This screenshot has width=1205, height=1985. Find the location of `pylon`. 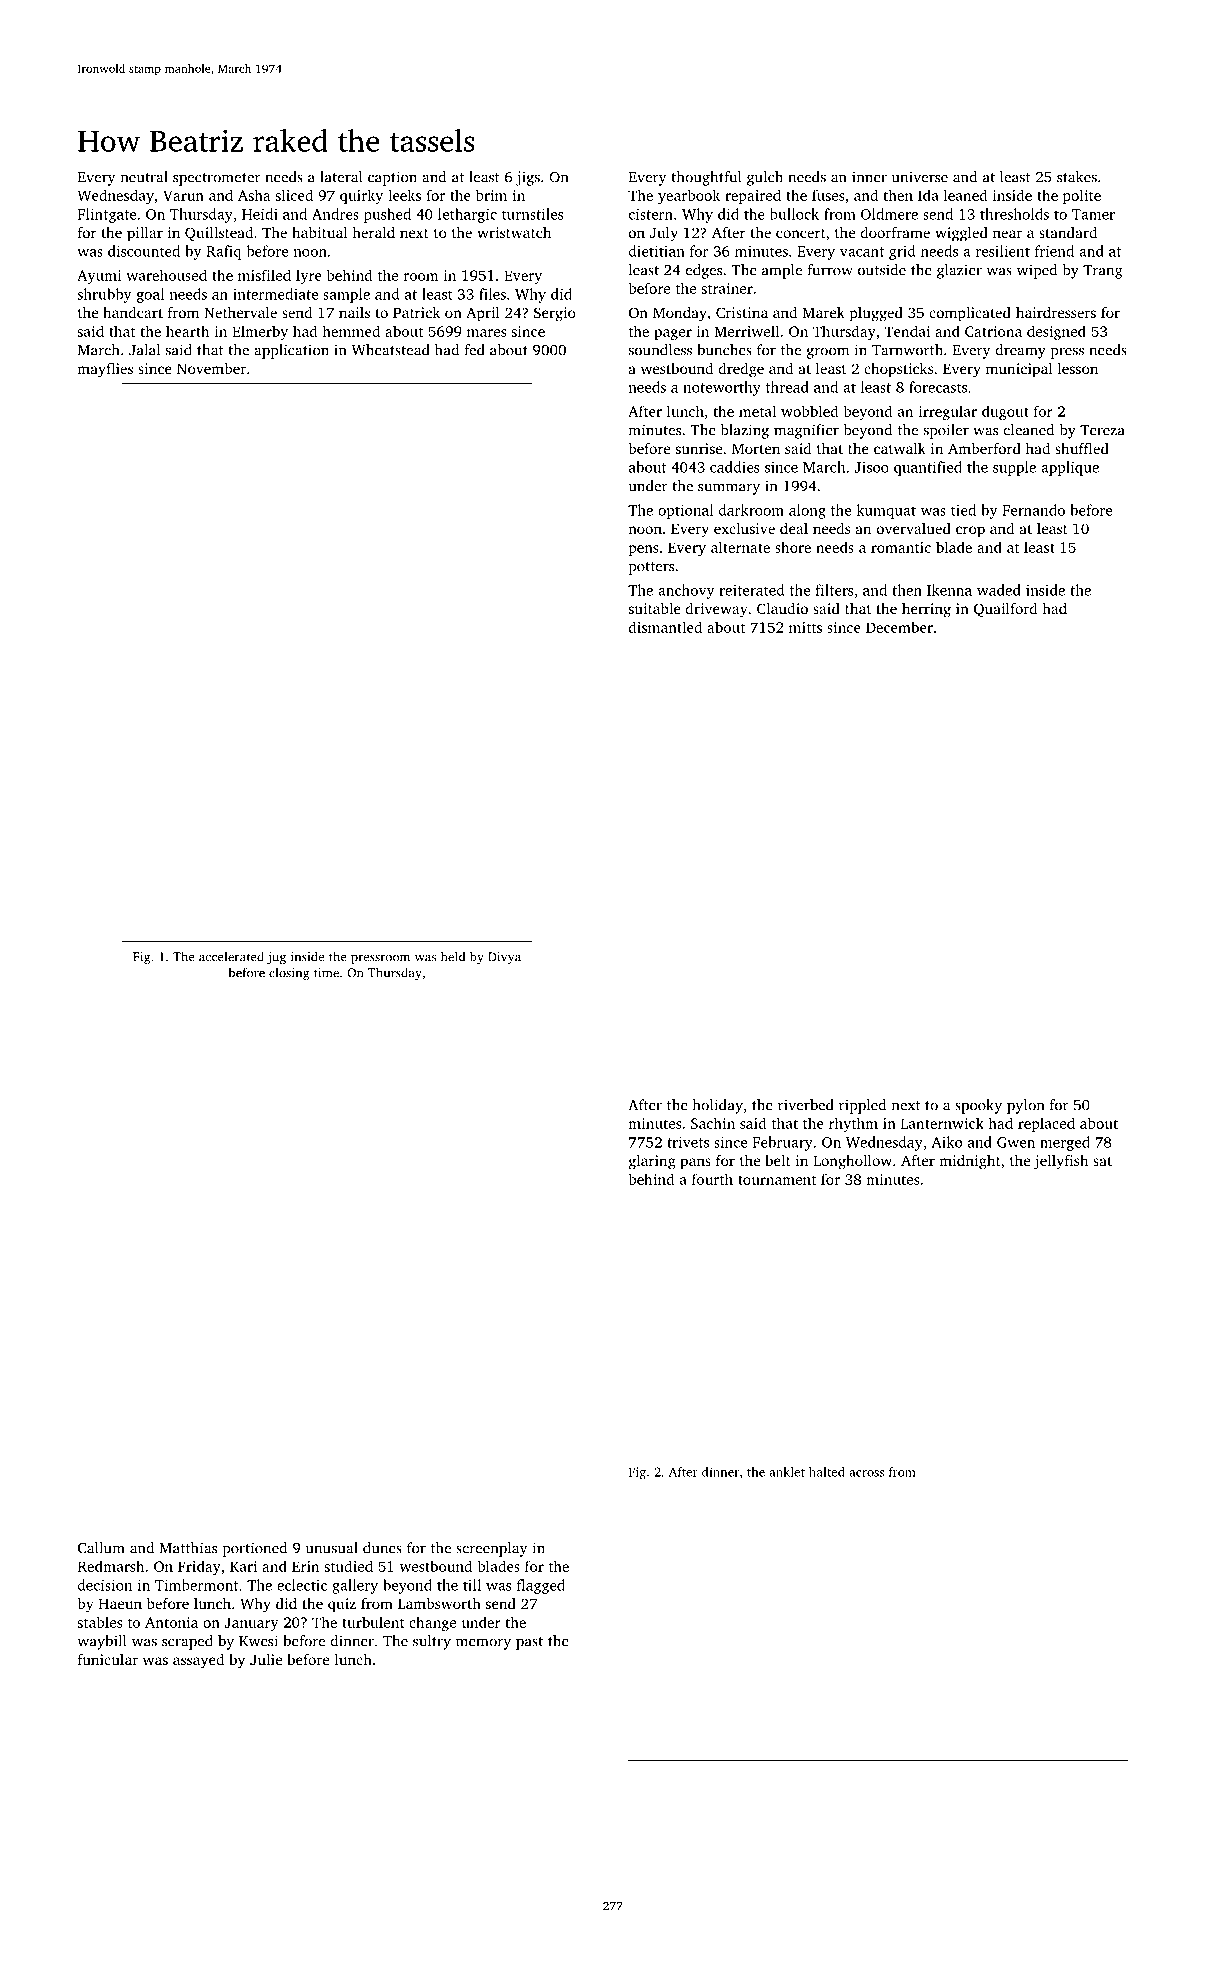

pylon is located at coordinates (1025, 1106).
